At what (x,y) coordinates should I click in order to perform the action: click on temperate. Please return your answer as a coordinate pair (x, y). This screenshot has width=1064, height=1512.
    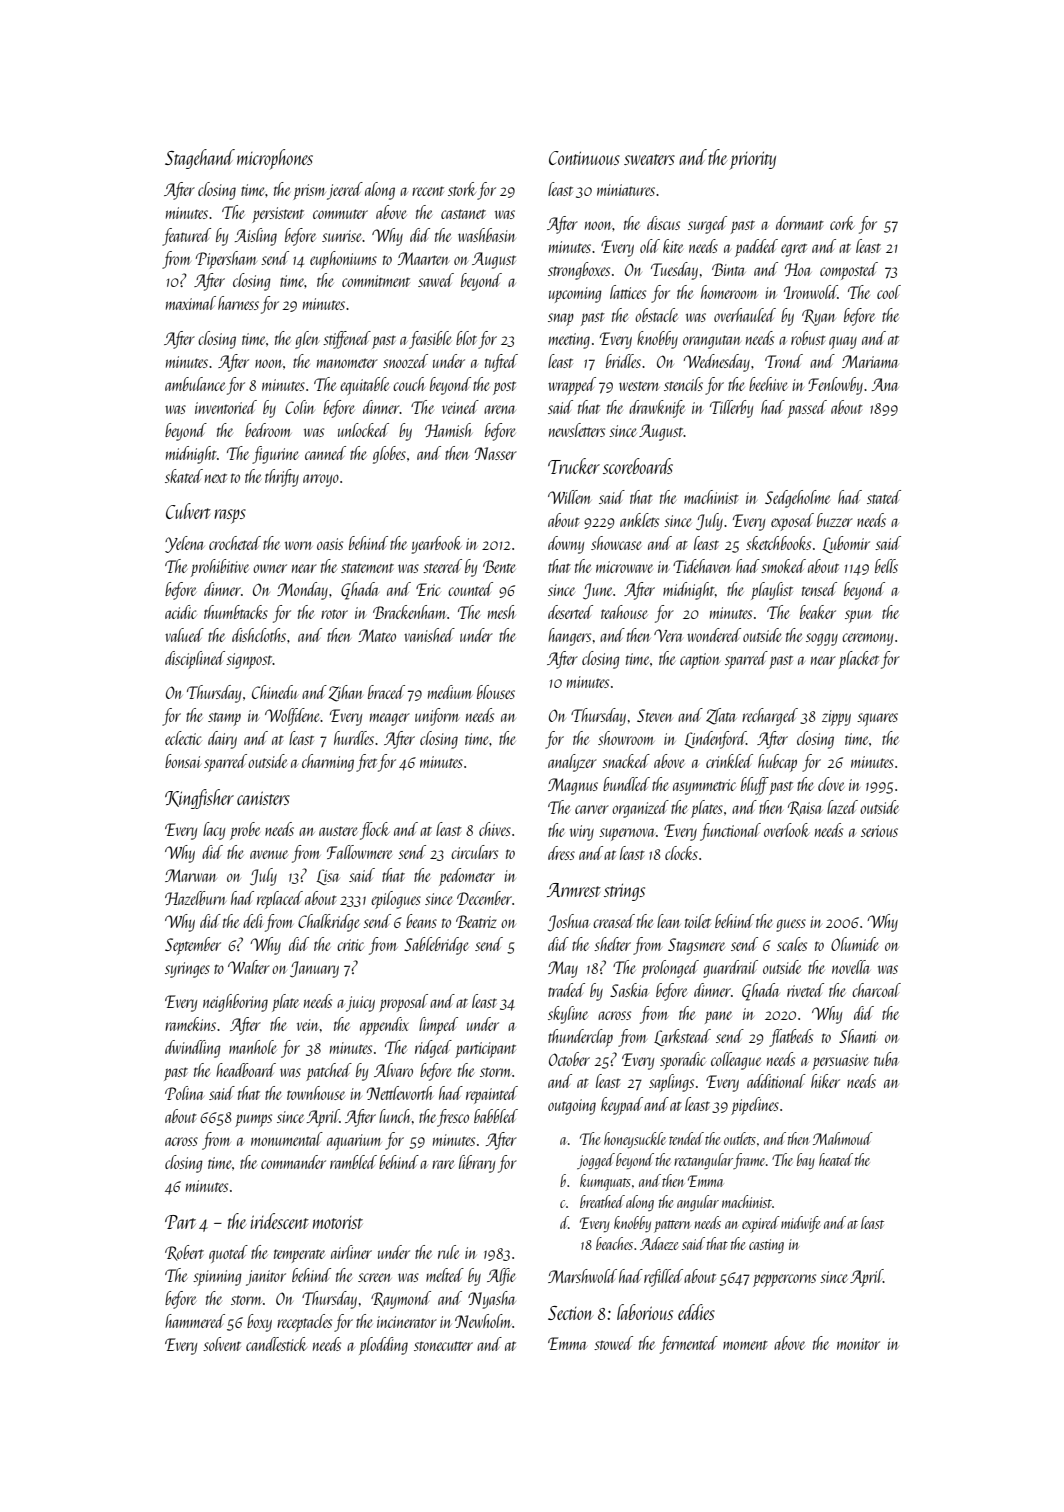
    Looking at the image, I should click on (299, 1256).
